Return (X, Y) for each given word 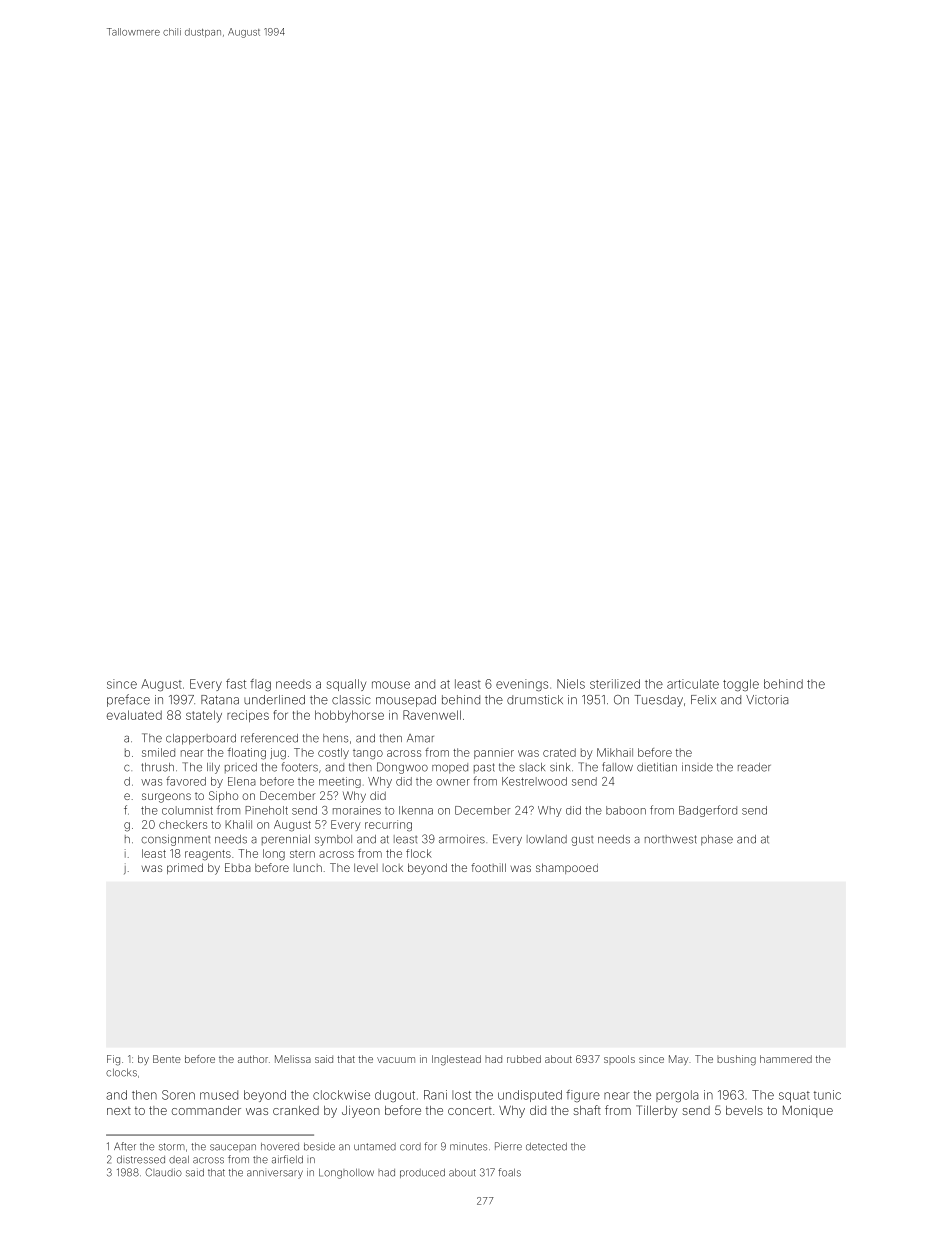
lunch (308, 868)
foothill (488, 867)
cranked (296, 1110)
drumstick (535, 700)
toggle (741, 685)
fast (236, 684)
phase (717, 840)
